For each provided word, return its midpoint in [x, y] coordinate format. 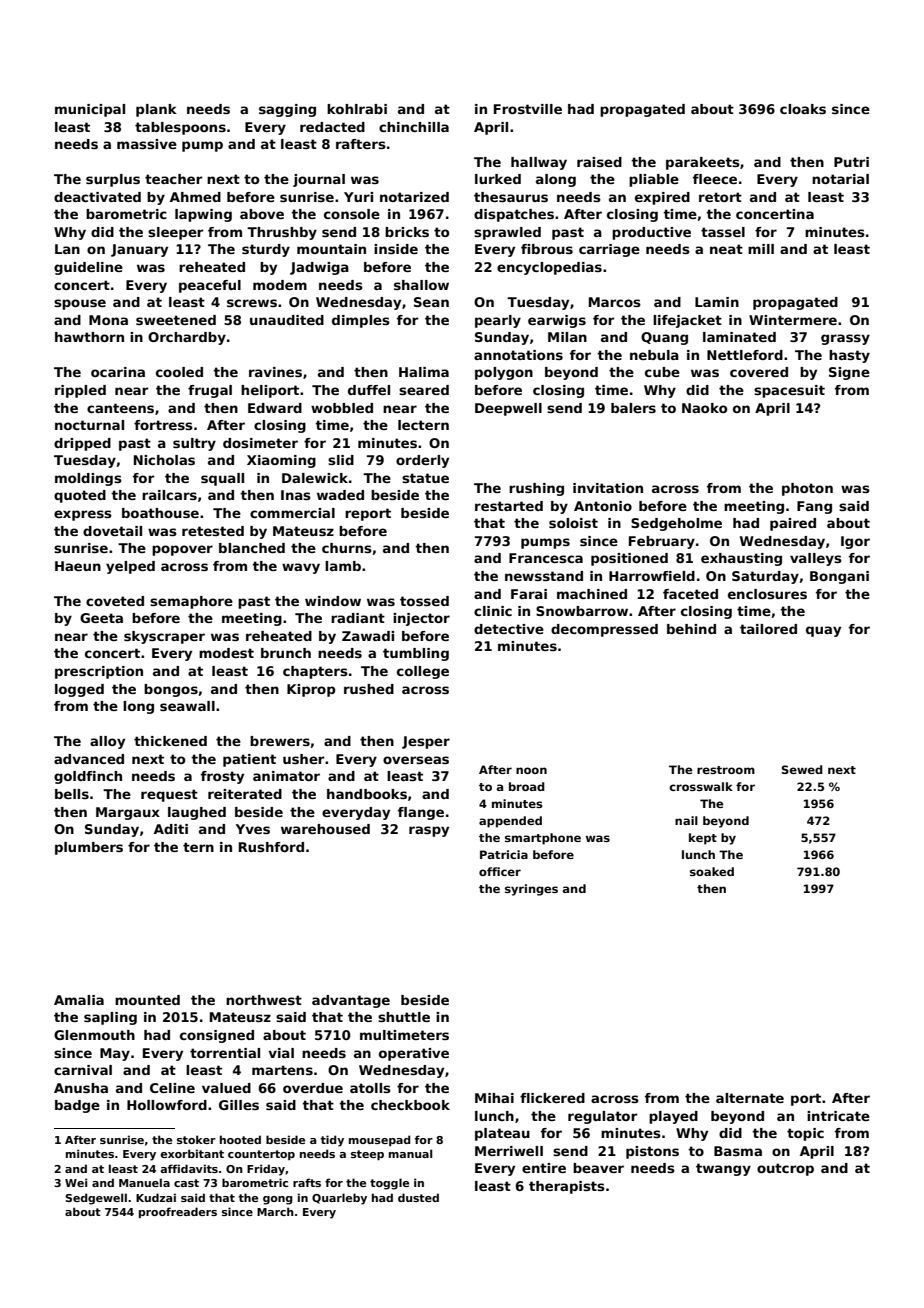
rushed [369, 689]
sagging [287, 110]
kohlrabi [357, 109]
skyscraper [164, 637]
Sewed [802, 769]
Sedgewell [96, 1199]
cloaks [803, 109]
